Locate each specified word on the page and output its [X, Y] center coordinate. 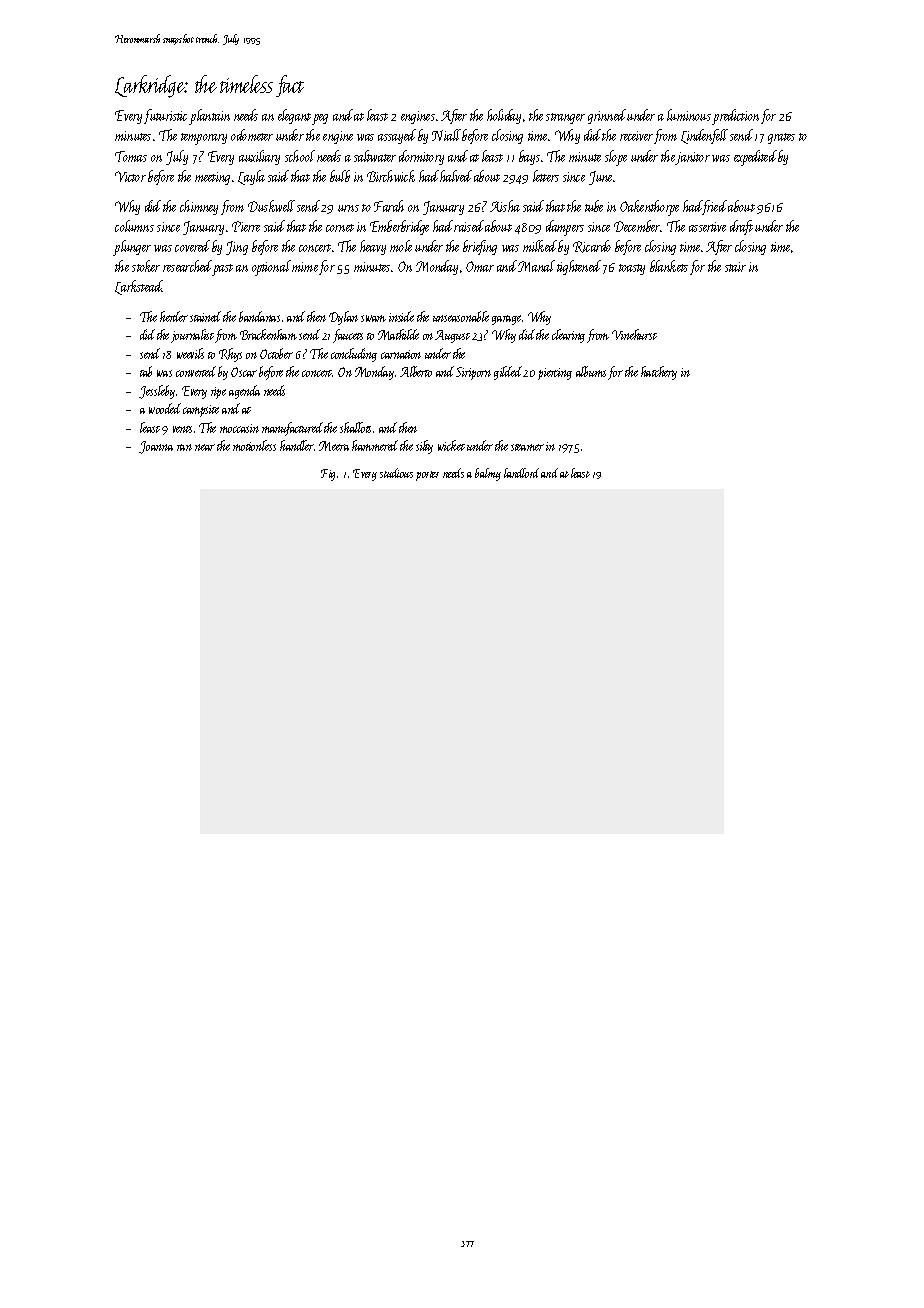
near [205, 447]
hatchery [659, 373]
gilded [508, 373]
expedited [755, 158]
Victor [130, 176]
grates [781, 138]
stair [735, 267]
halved [456, 176]
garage [506, 320]
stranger [565, 118]
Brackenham [268, 334]
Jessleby [157, 392]
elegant [294, 116]
